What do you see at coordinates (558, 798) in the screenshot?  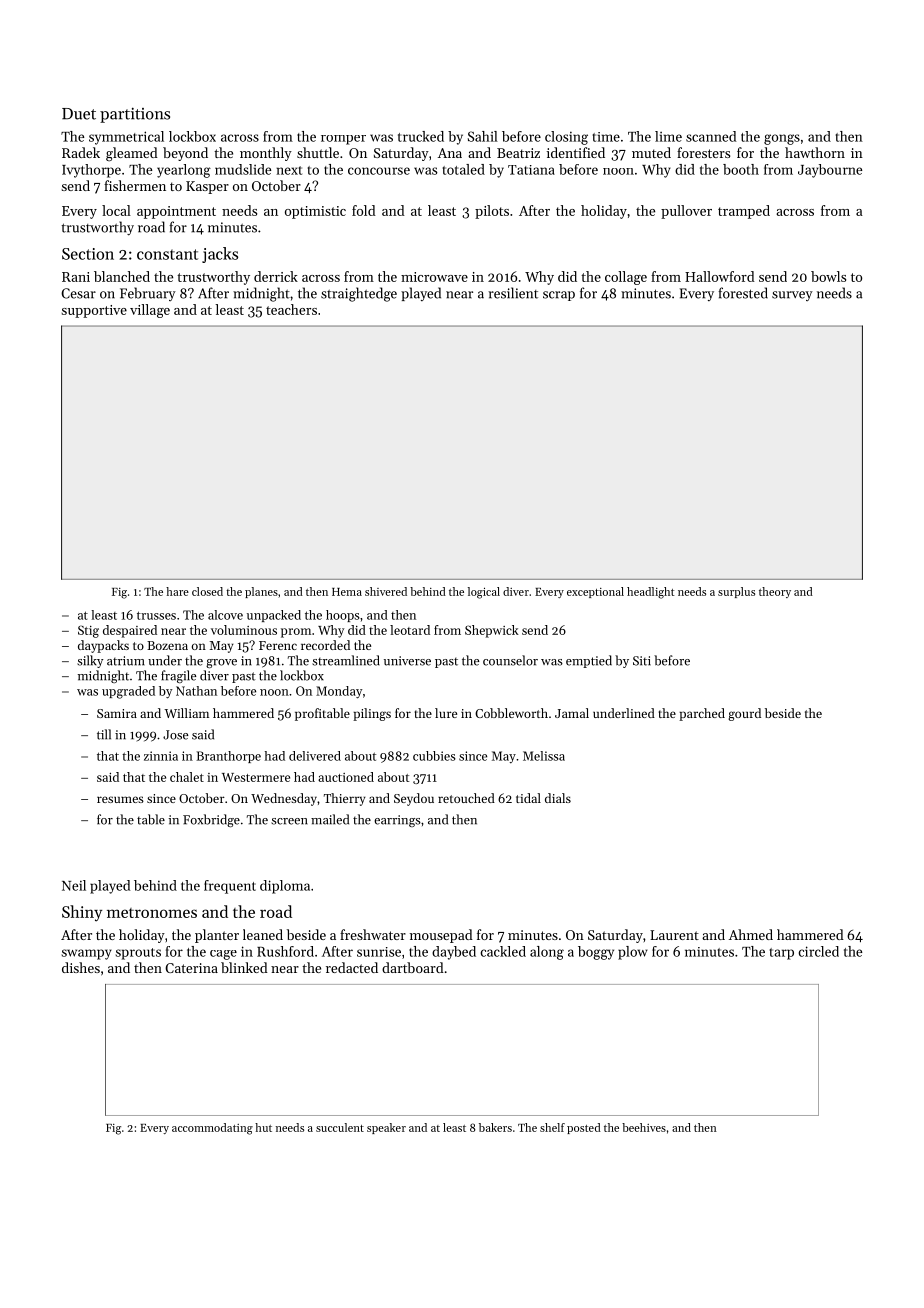 I see `dials` at bounding box center [558, 798].
